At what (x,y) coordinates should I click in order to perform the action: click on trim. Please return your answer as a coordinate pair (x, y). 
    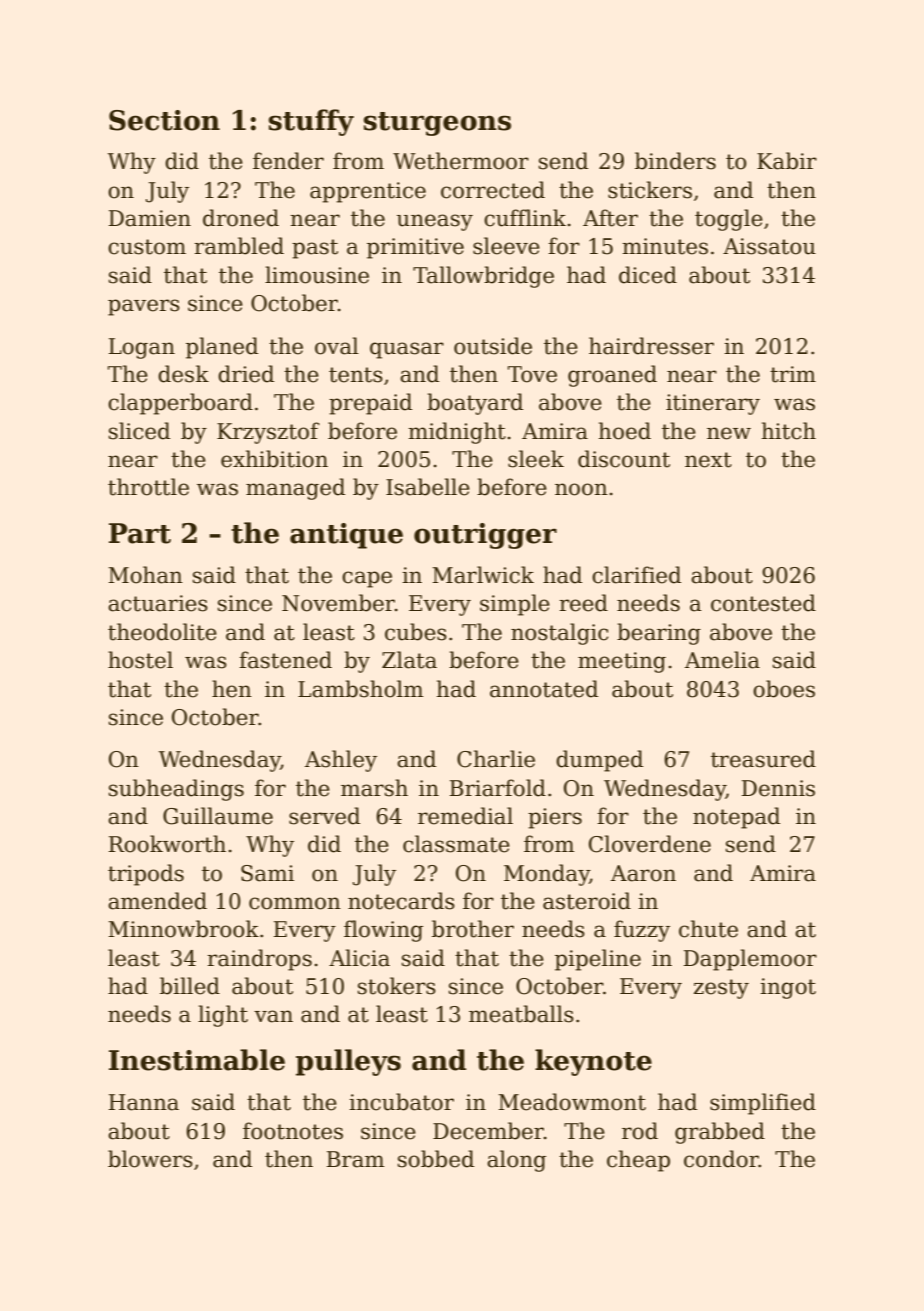
    Looking at the image, I should click on (793, 374).
